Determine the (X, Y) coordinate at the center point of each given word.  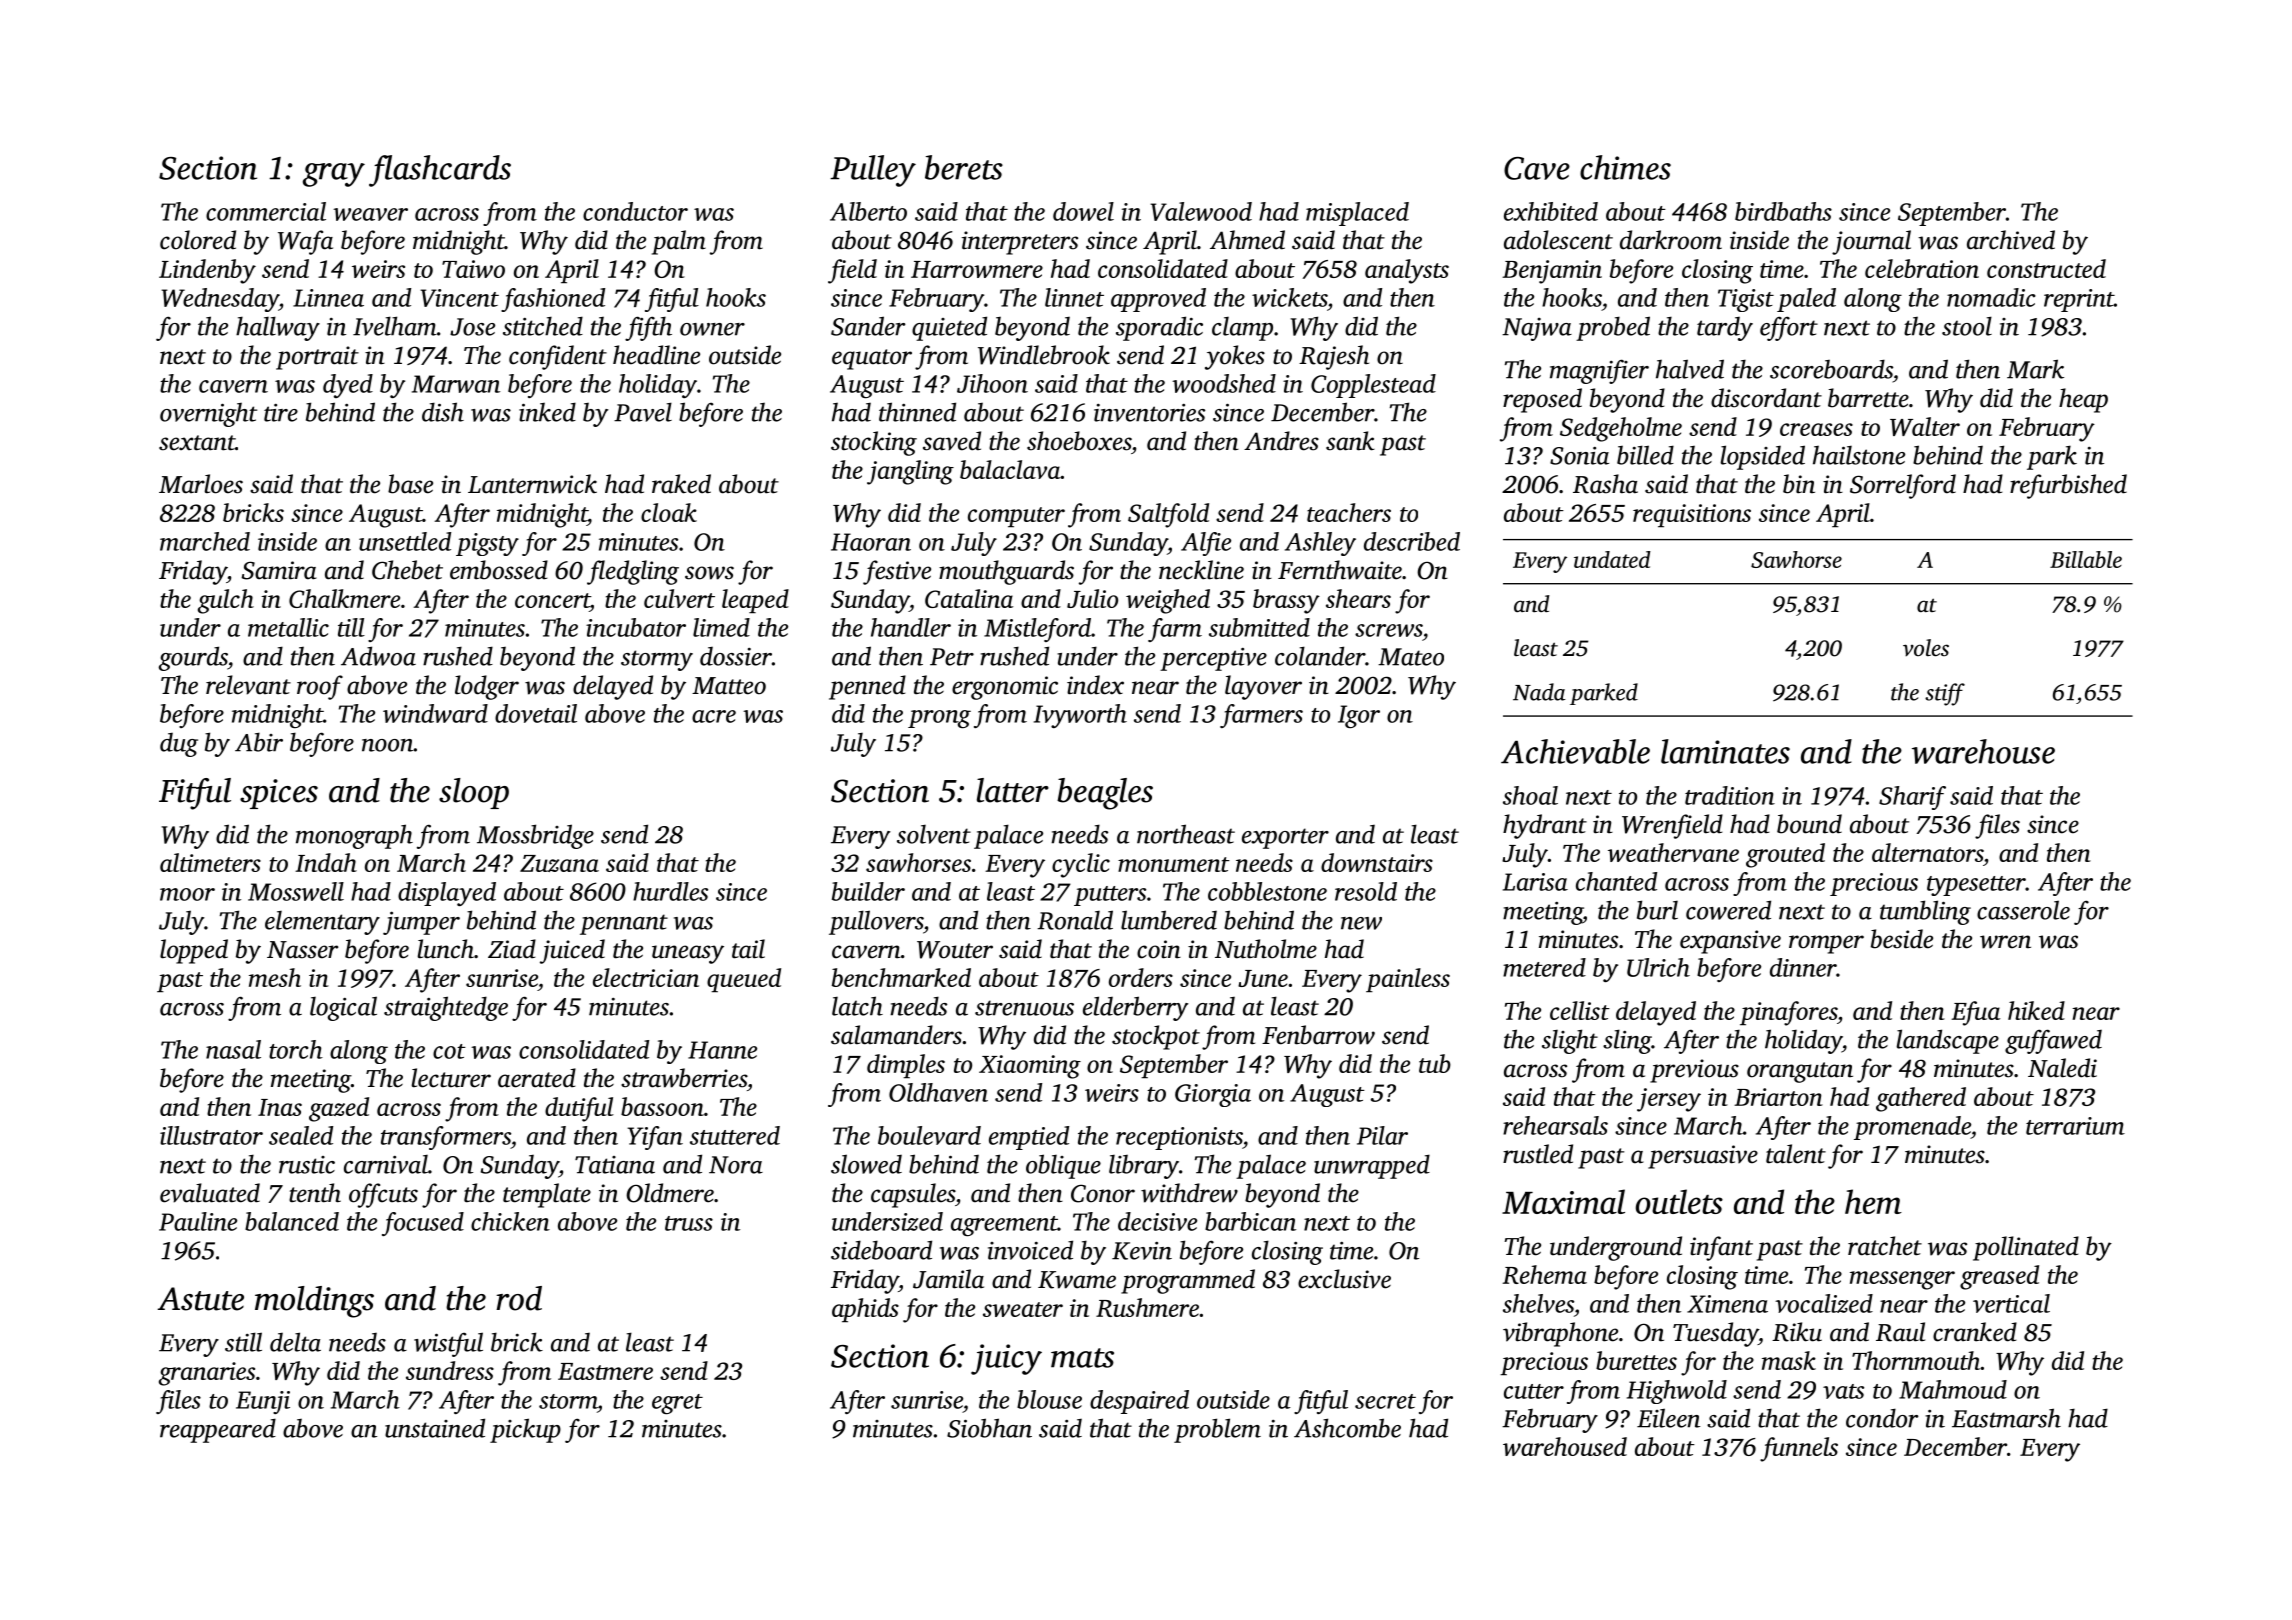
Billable (2086, 559)
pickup (525, 1430)
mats (1082, 1358)
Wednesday (220, 300)
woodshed (1224, 383)
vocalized (1824, 1303)
